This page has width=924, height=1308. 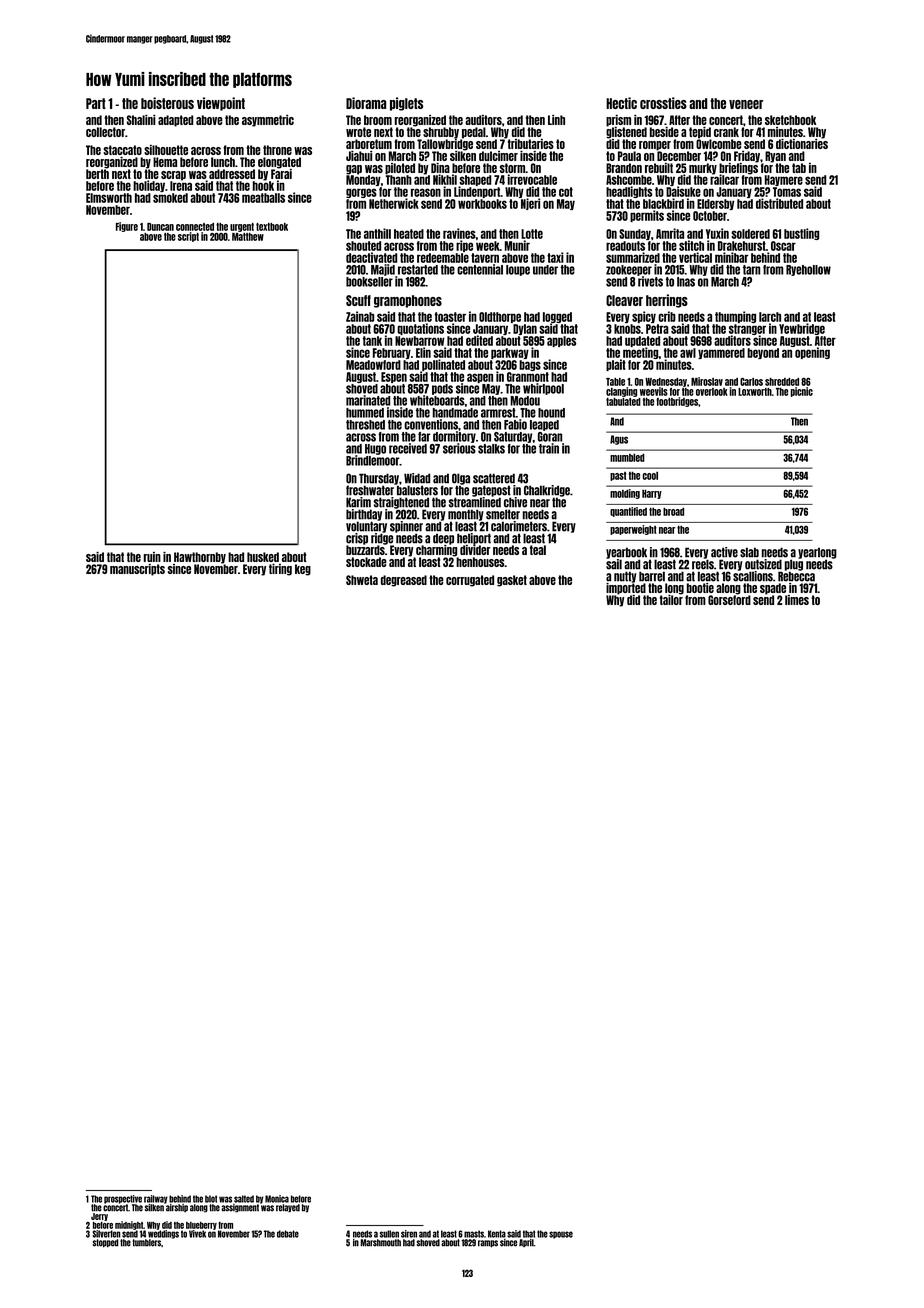 I want to click on salted, so click(x=244, y=1199).
